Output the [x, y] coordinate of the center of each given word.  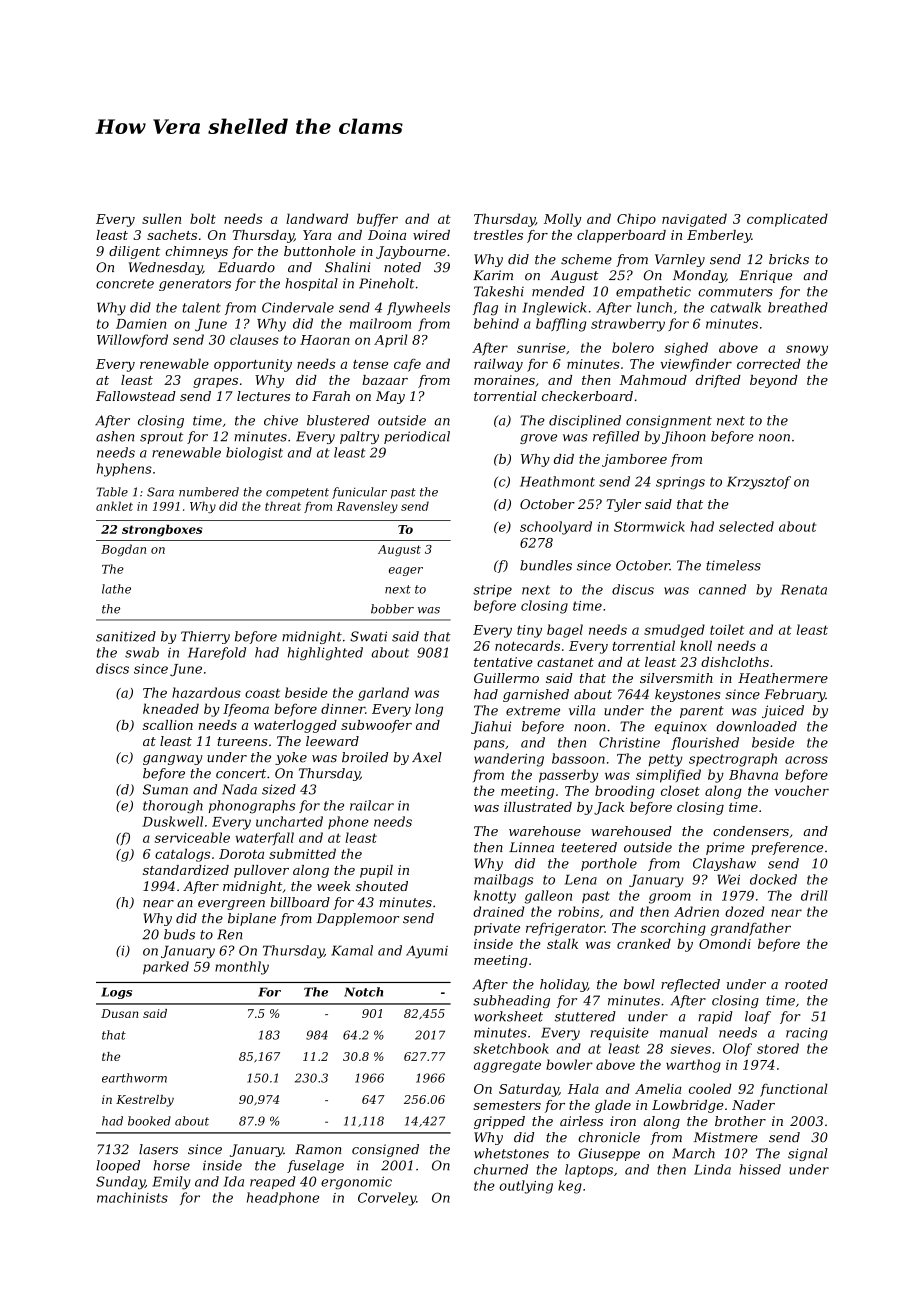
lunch [654, 307]
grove [538, 439]
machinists [132, 1197]
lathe [116, 589]
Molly [562, 220]
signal [808, 1154]
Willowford [132, 340]
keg [570, 1187]
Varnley [680, 260]
